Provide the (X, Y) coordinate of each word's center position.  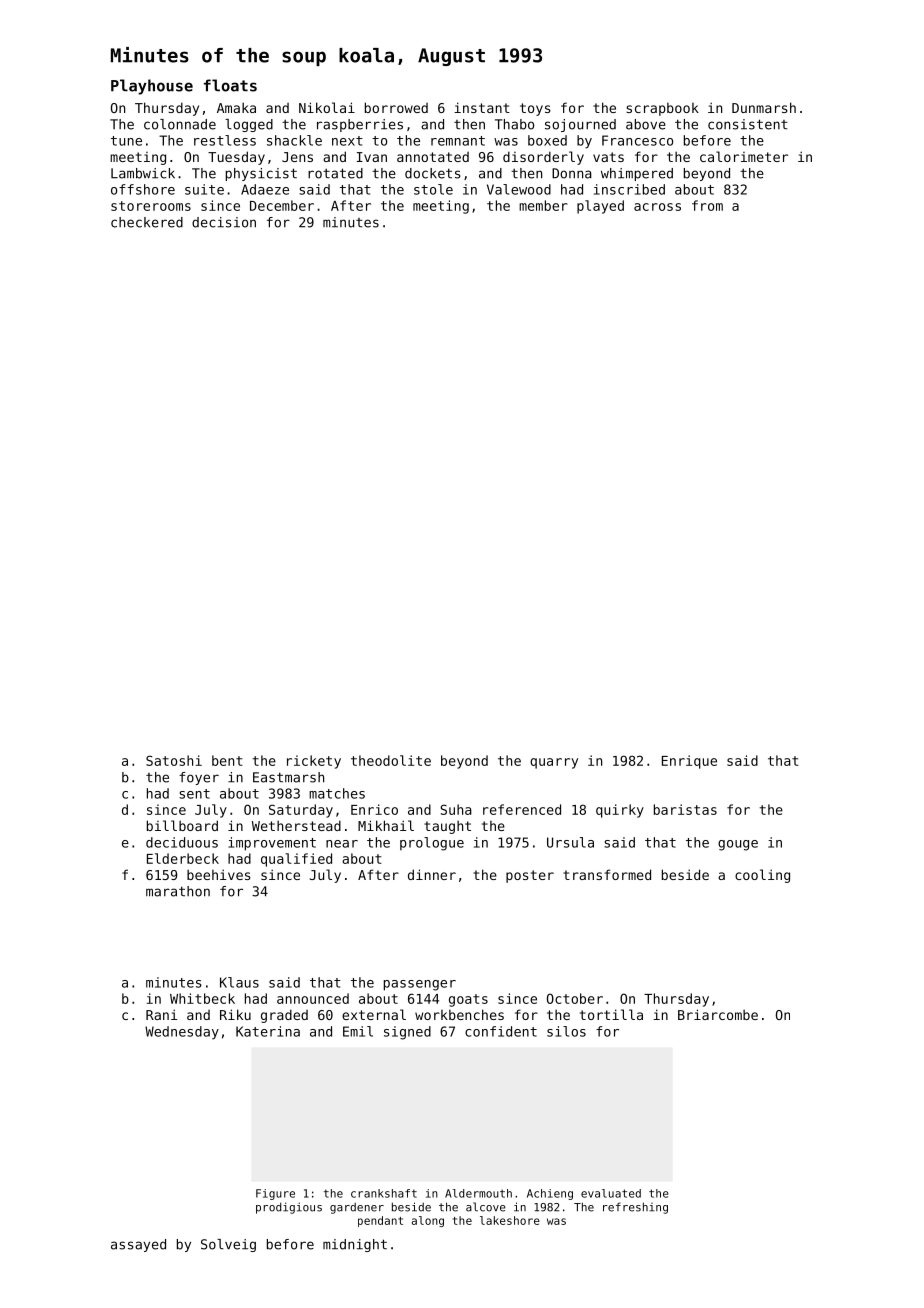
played (600, 207)
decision (224, 222)
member (543, 205)
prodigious (289, 1208)
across (657, 207)
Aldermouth (478, 1193)
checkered (147, 222)
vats (608, 157)
